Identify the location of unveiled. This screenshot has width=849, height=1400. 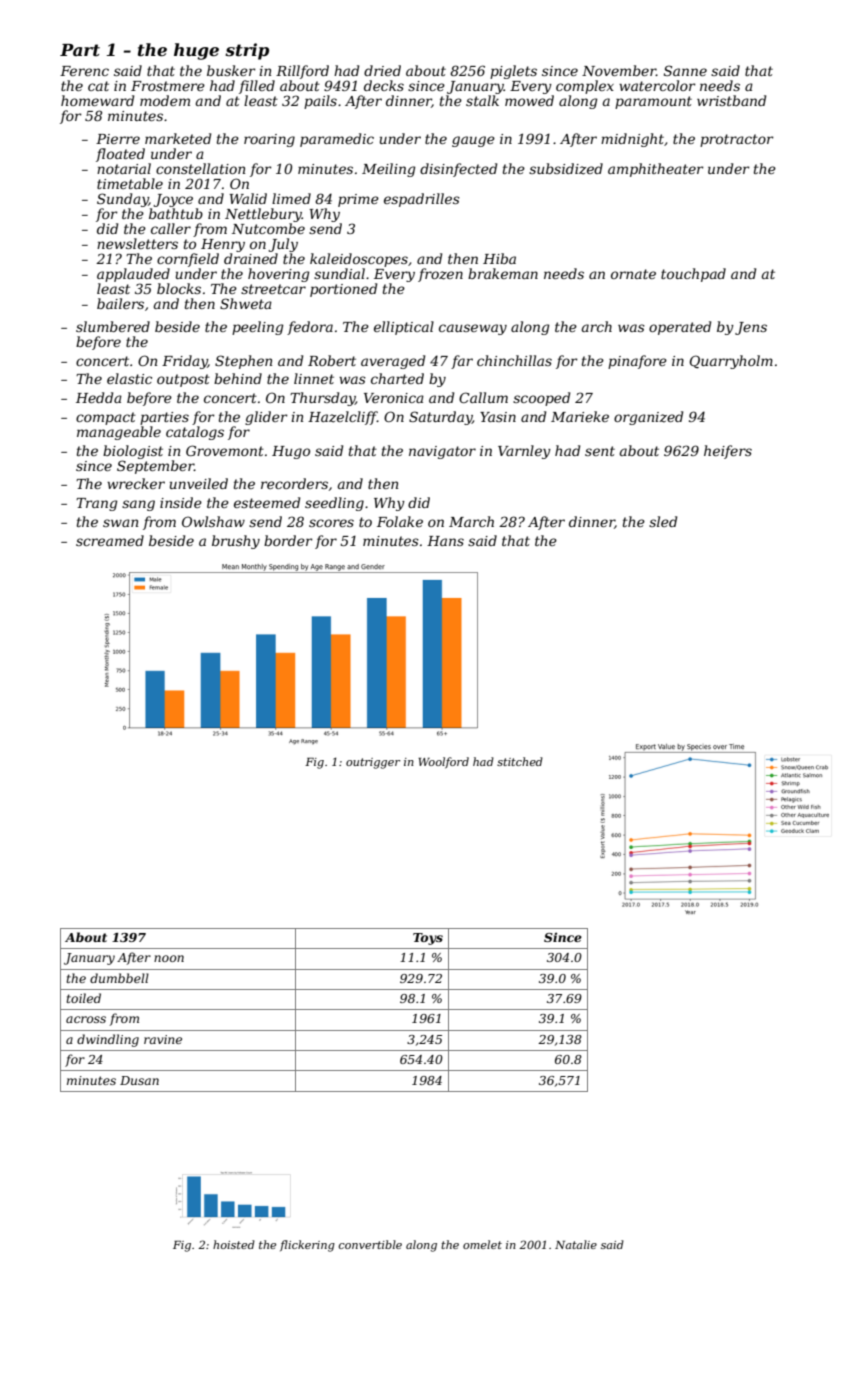
(199, 483).
